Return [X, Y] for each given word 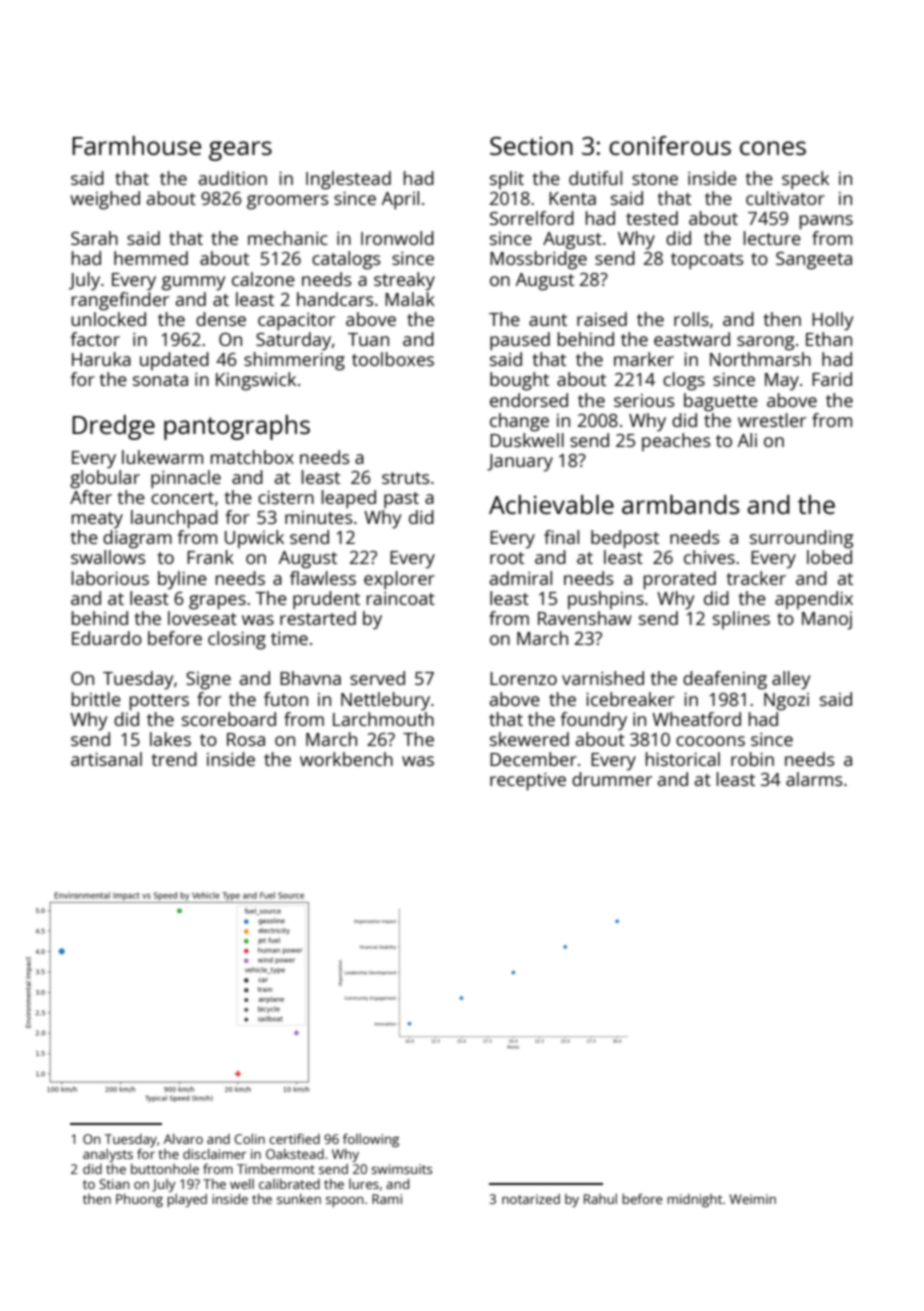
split [507, 180]
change [519, 422]
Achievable [551, 504]
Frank [210, 557]
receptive [528, 782]
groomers [288, 202]
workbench [346, 759]
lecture [772, 238]
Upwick [254, 539]
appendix [814, 600]
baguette [721, 402]
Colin [249, 1139]
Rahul [600, 1199]
